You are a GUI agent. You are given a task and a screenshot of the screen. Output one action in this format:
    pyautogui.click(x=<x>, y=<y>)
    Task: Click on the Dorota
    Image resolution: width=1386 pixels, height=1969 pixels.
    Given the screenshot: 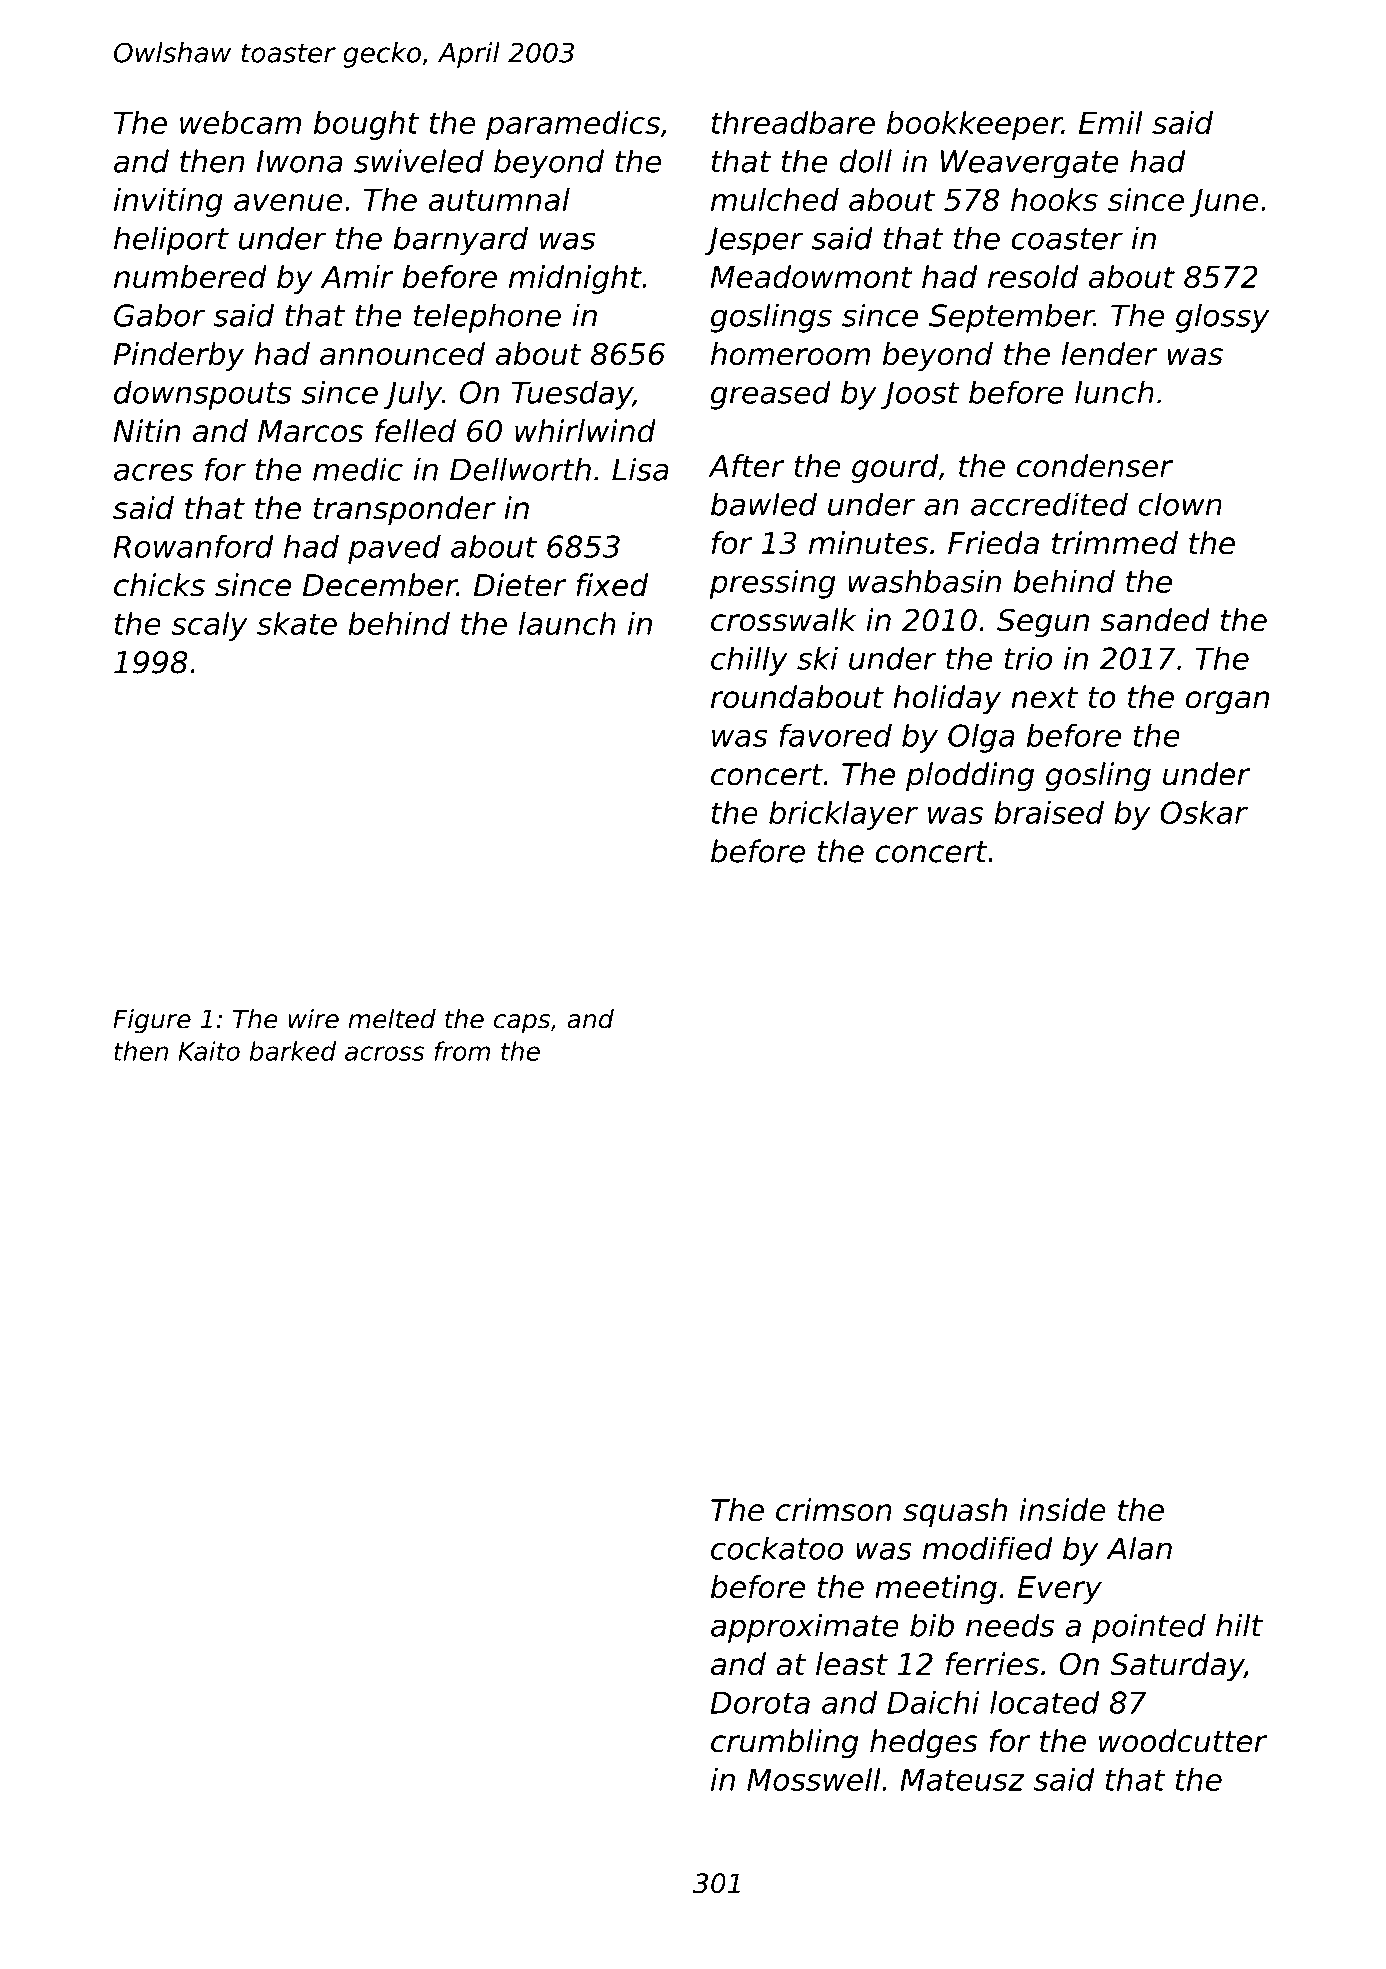 What is the action you would take?
    pyautogui.click(x=760, y=1702)
